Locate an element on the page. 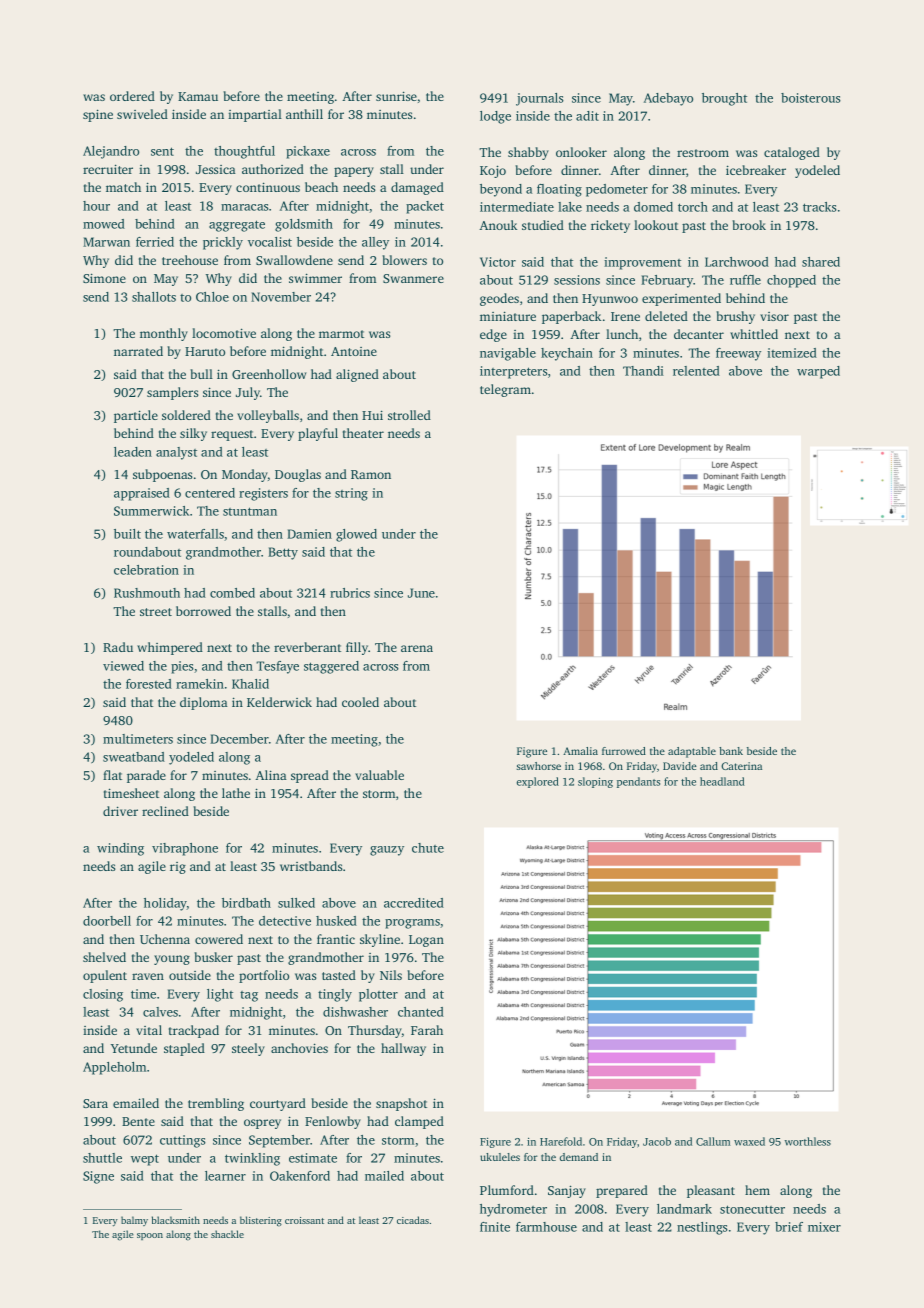 The height and width of the image is (1308, 924). navigable is located at coordinates (508, 354).
